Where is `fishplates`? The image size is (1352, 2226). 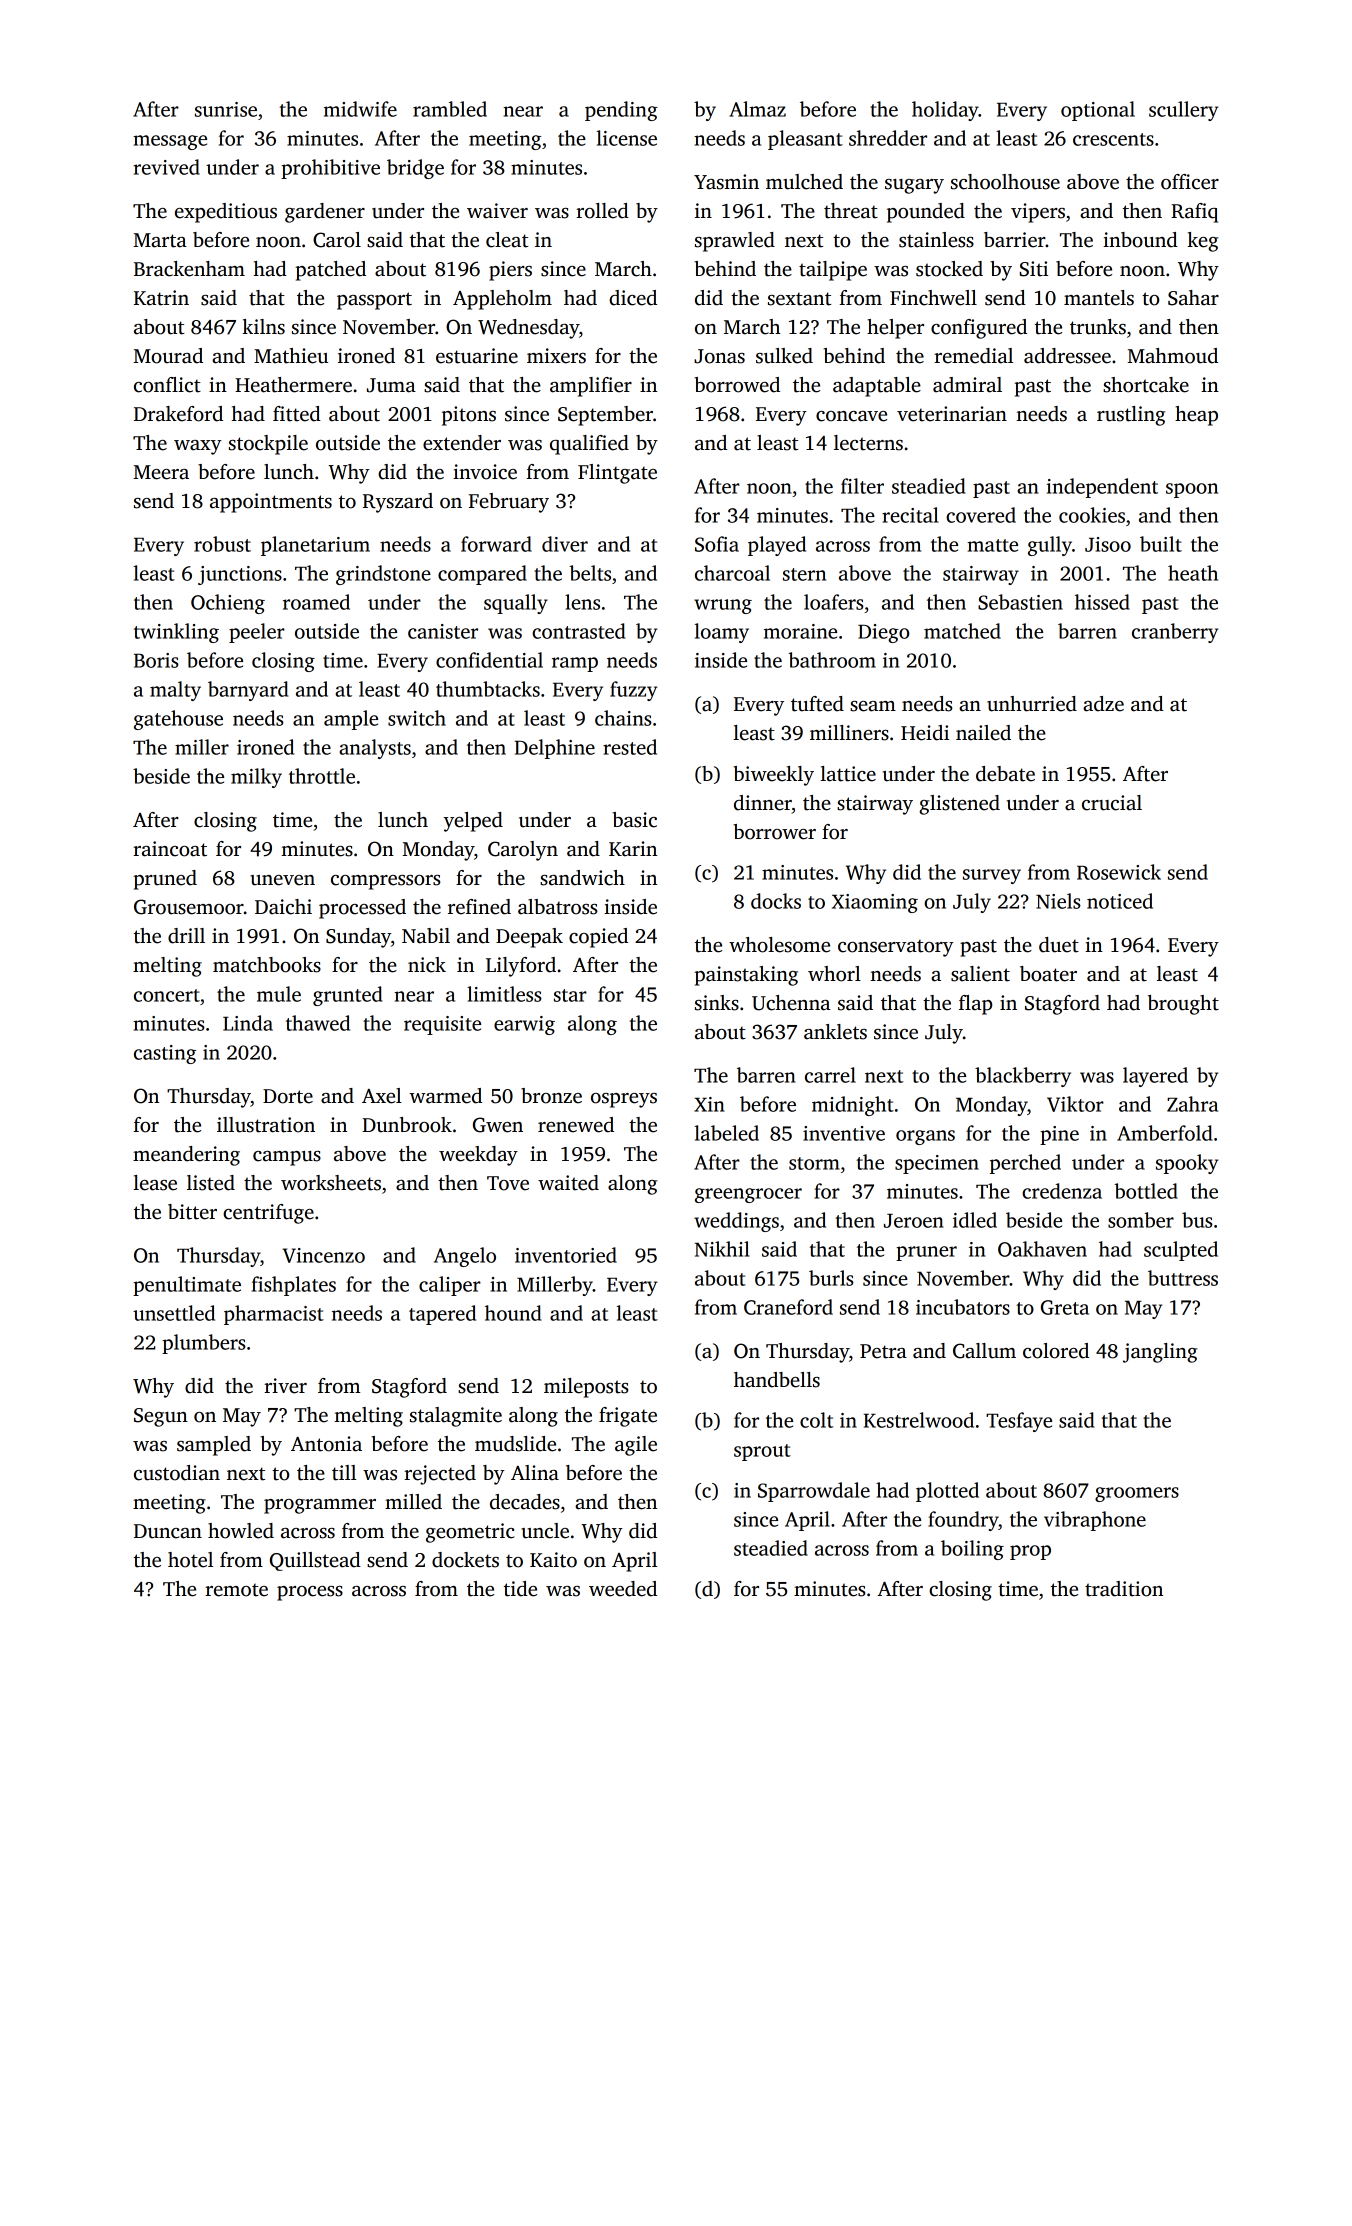
fishplates is located at coordinates (294, 1286).
